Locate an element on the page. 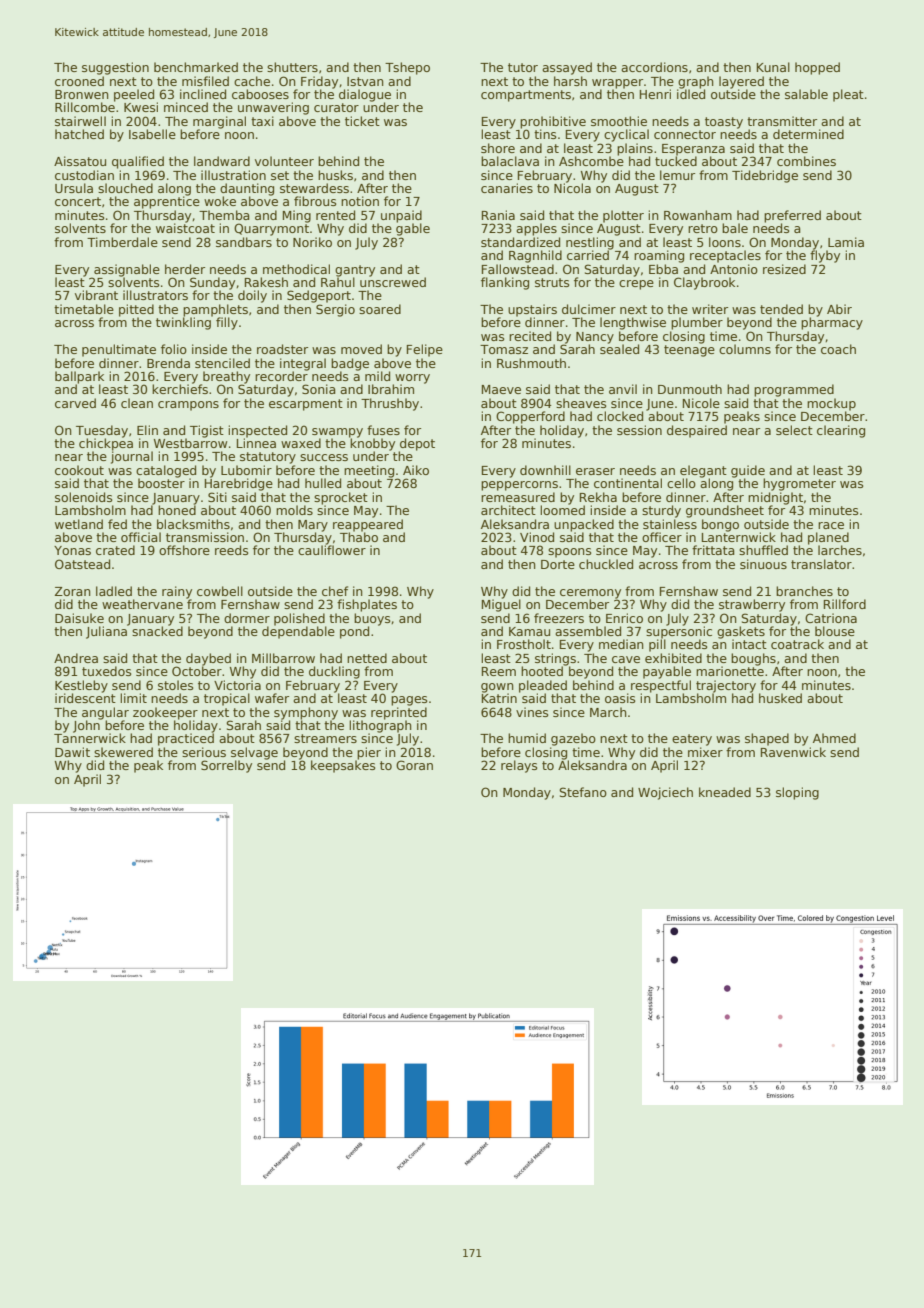 The width and height of the page is (924, 1308). Thabo is located at coordinates (359, 537).
